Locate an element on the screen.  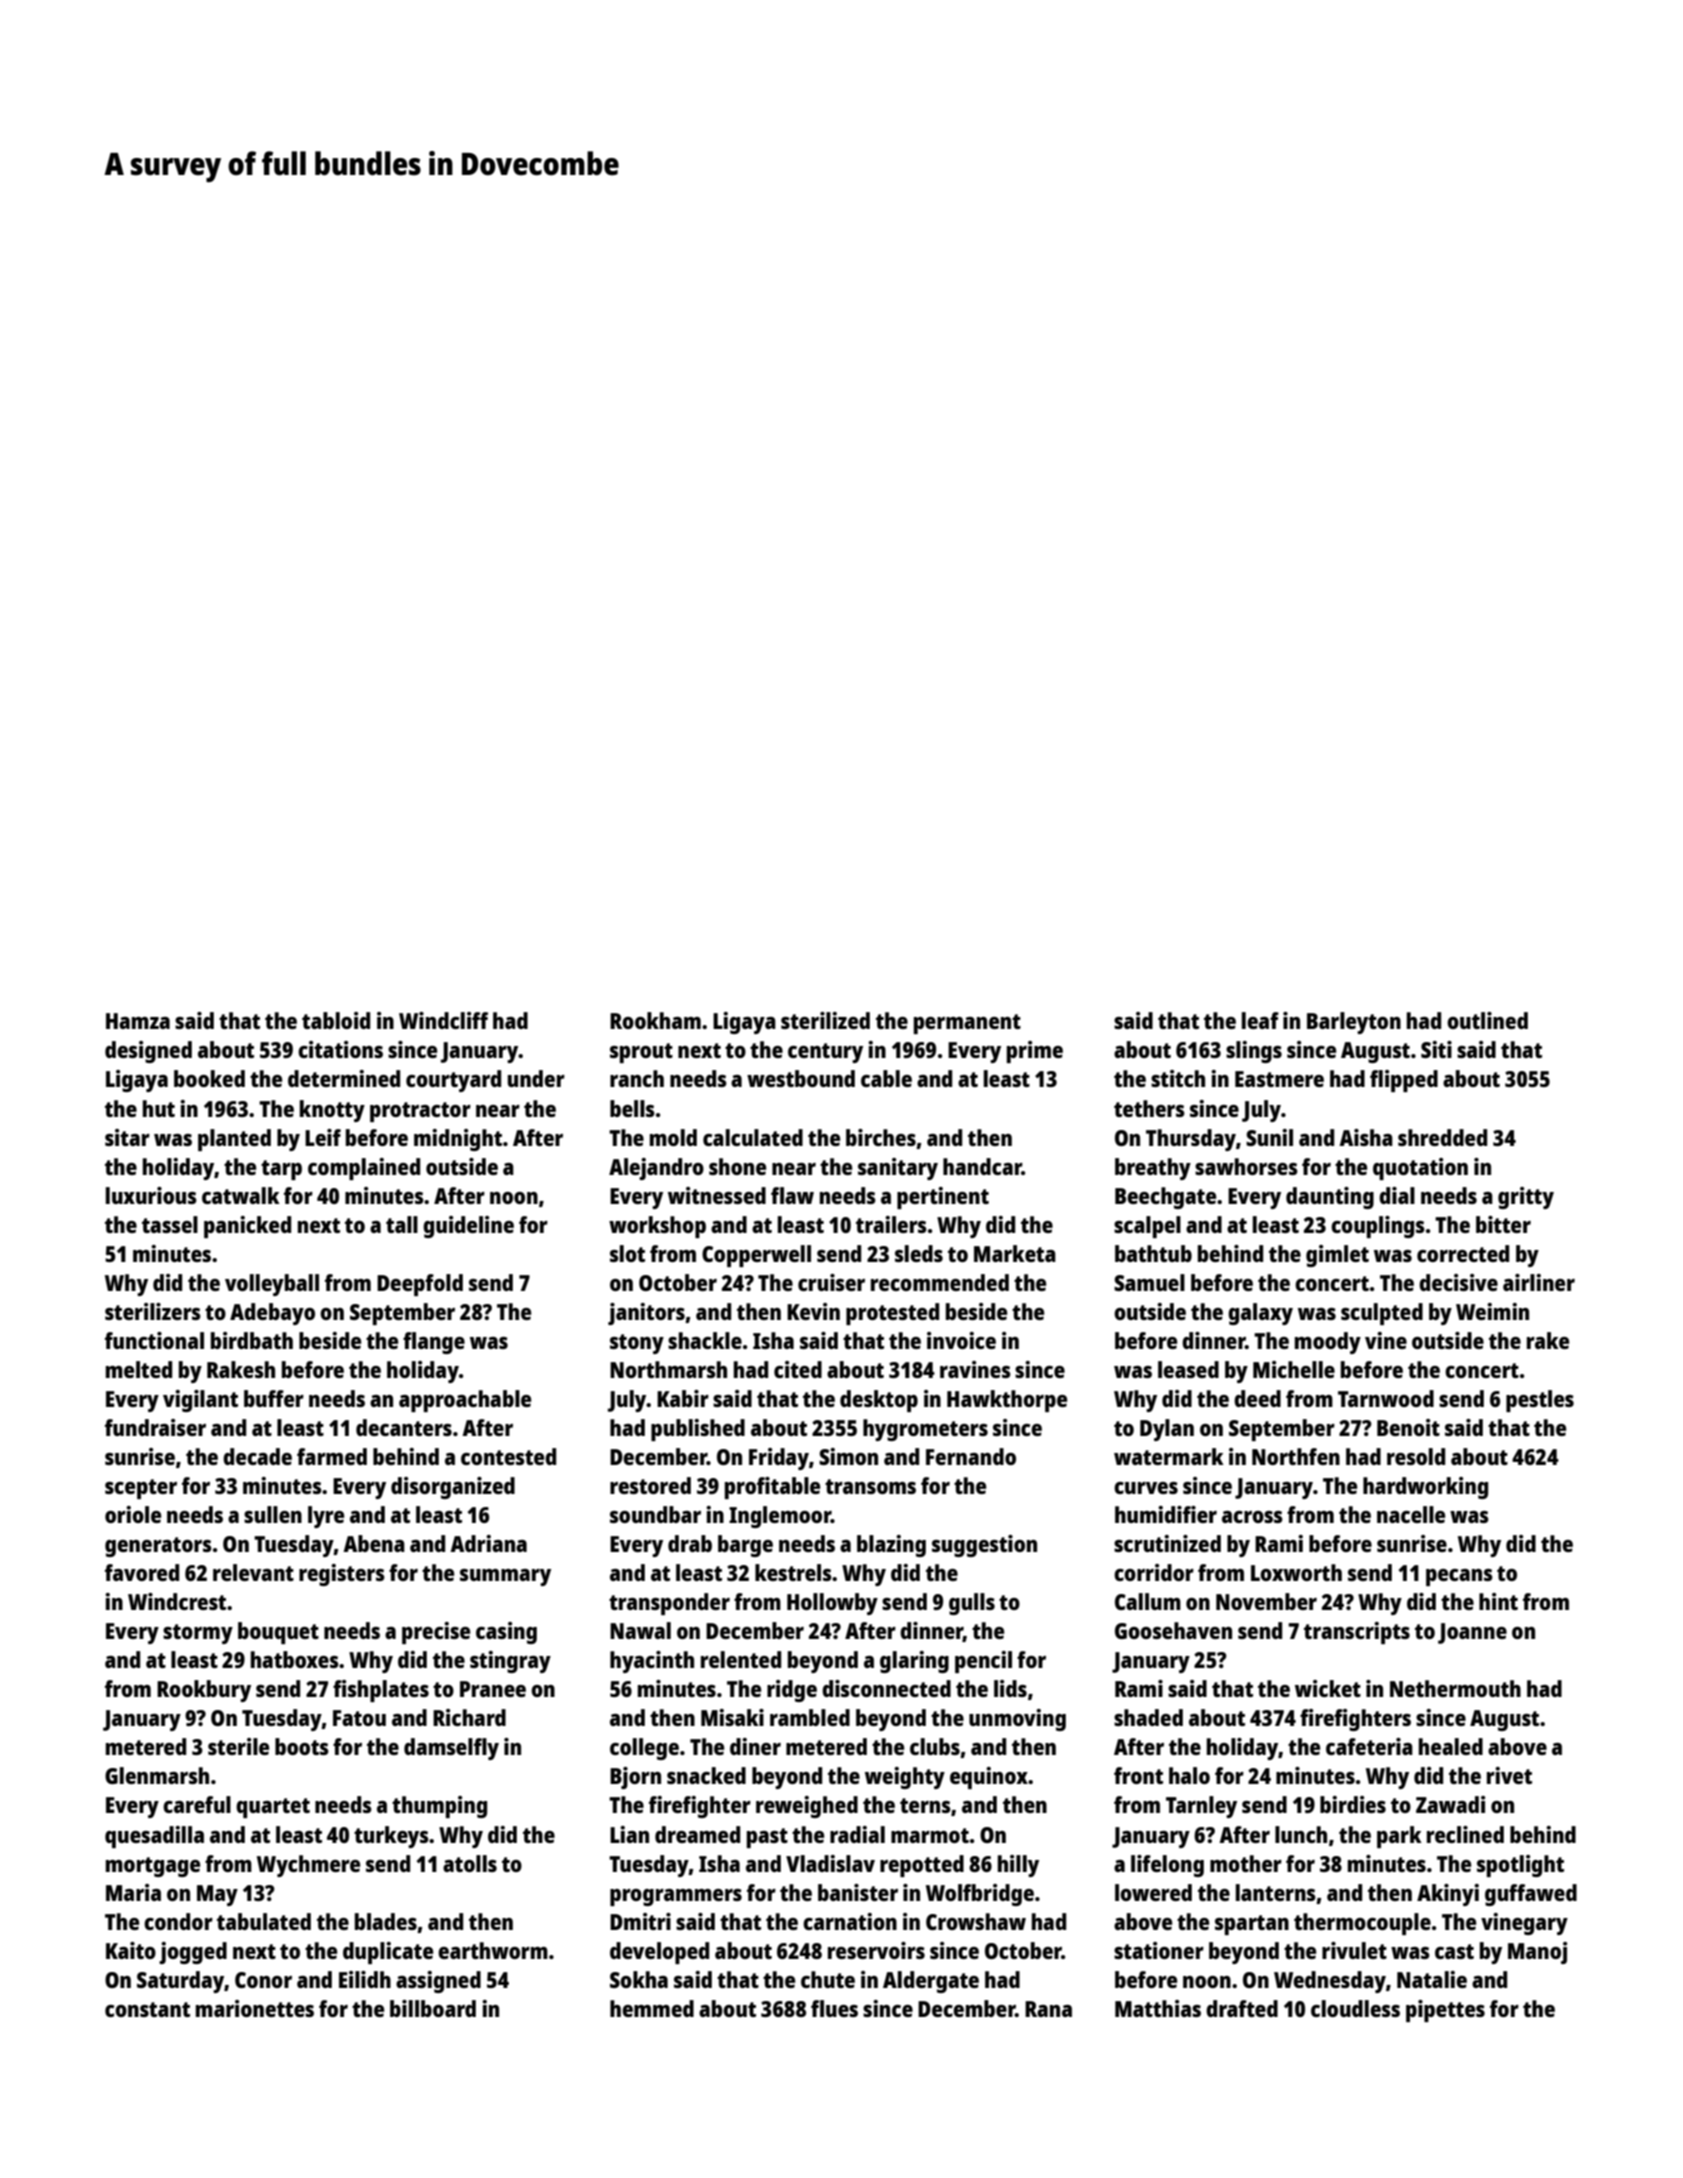
moody is located at coordinates (1328, 1343).
